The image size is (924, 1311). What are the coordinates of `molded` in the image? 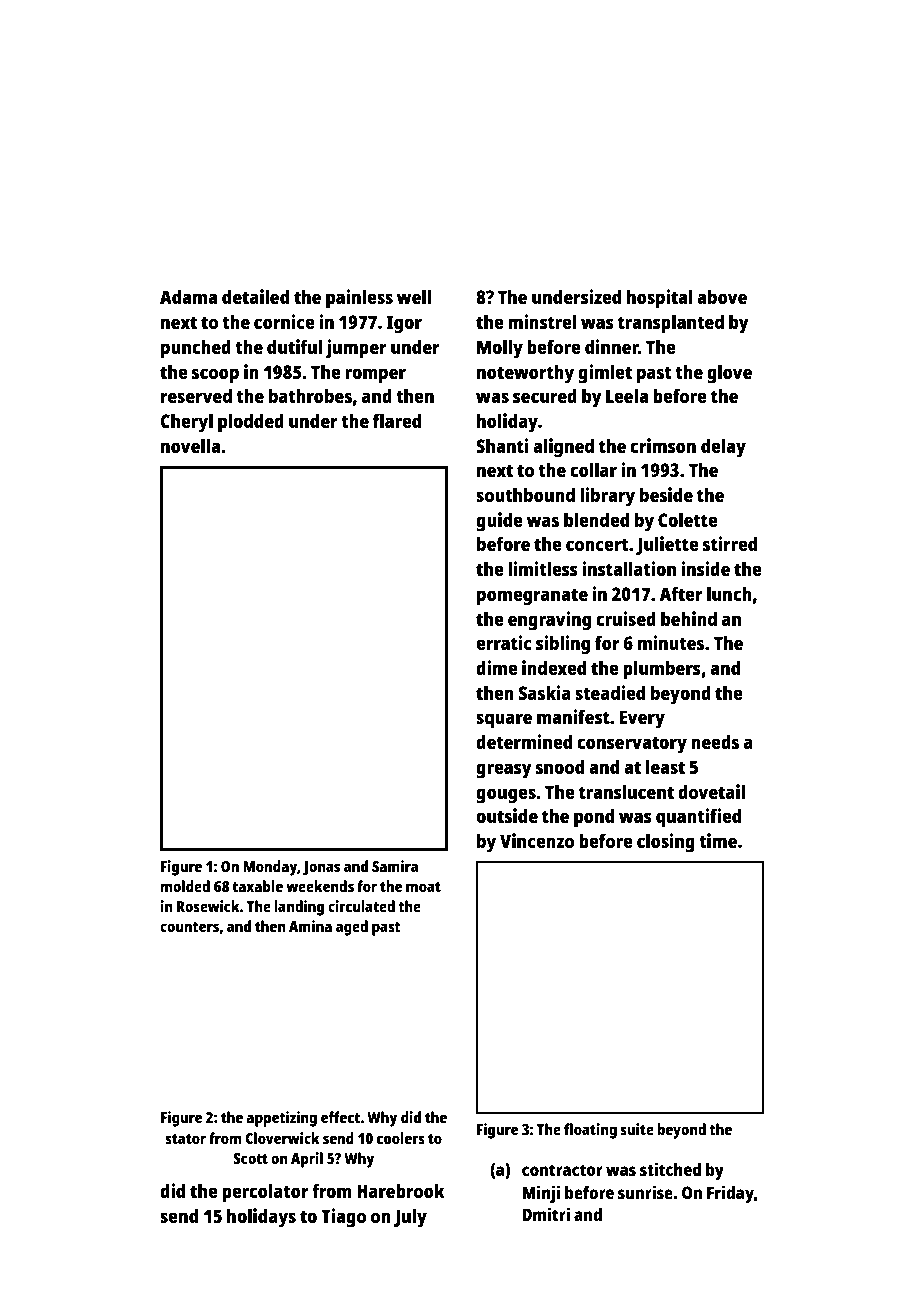 It's located at (185, 886).
